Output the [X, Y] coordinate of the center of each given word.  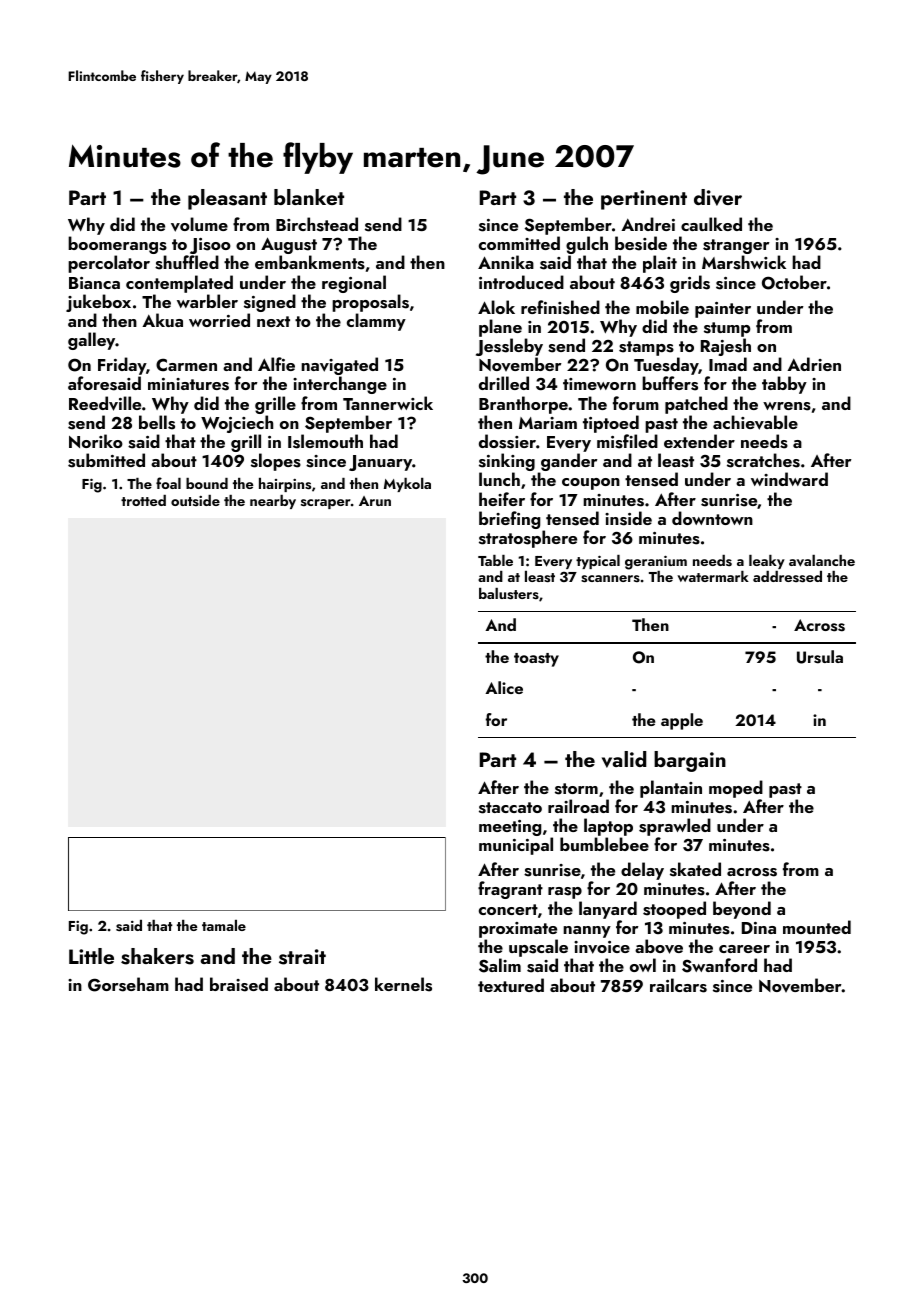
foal [168, 483]
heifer [502, 499]
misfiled [627, 441]
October [794, 282]
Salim [500, 965]
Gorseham [128, 984]
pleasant [227, 199]
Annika [506, 262]
